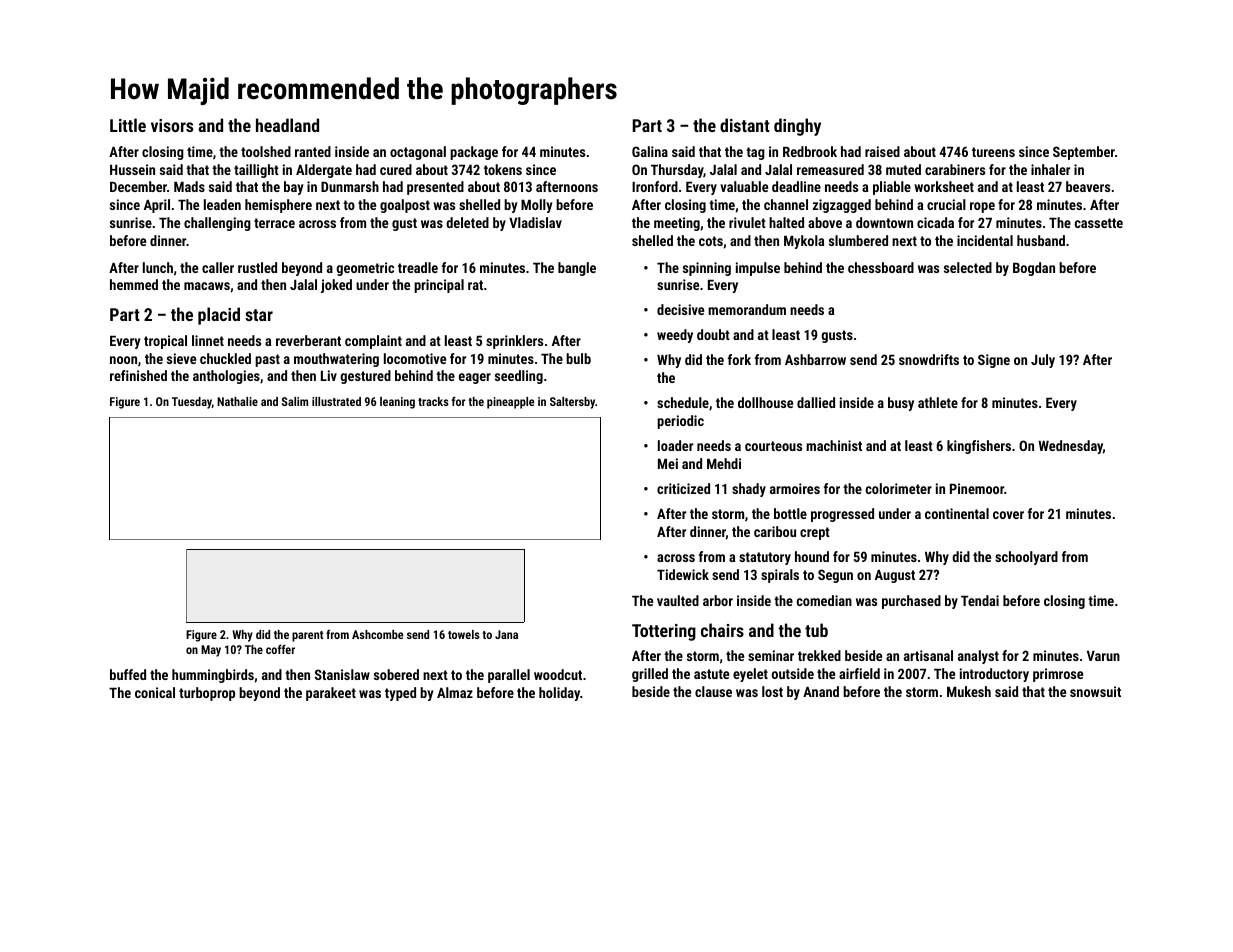 The image size is (1233, 952). I want to click on Nathalie, so click(237, 401).
